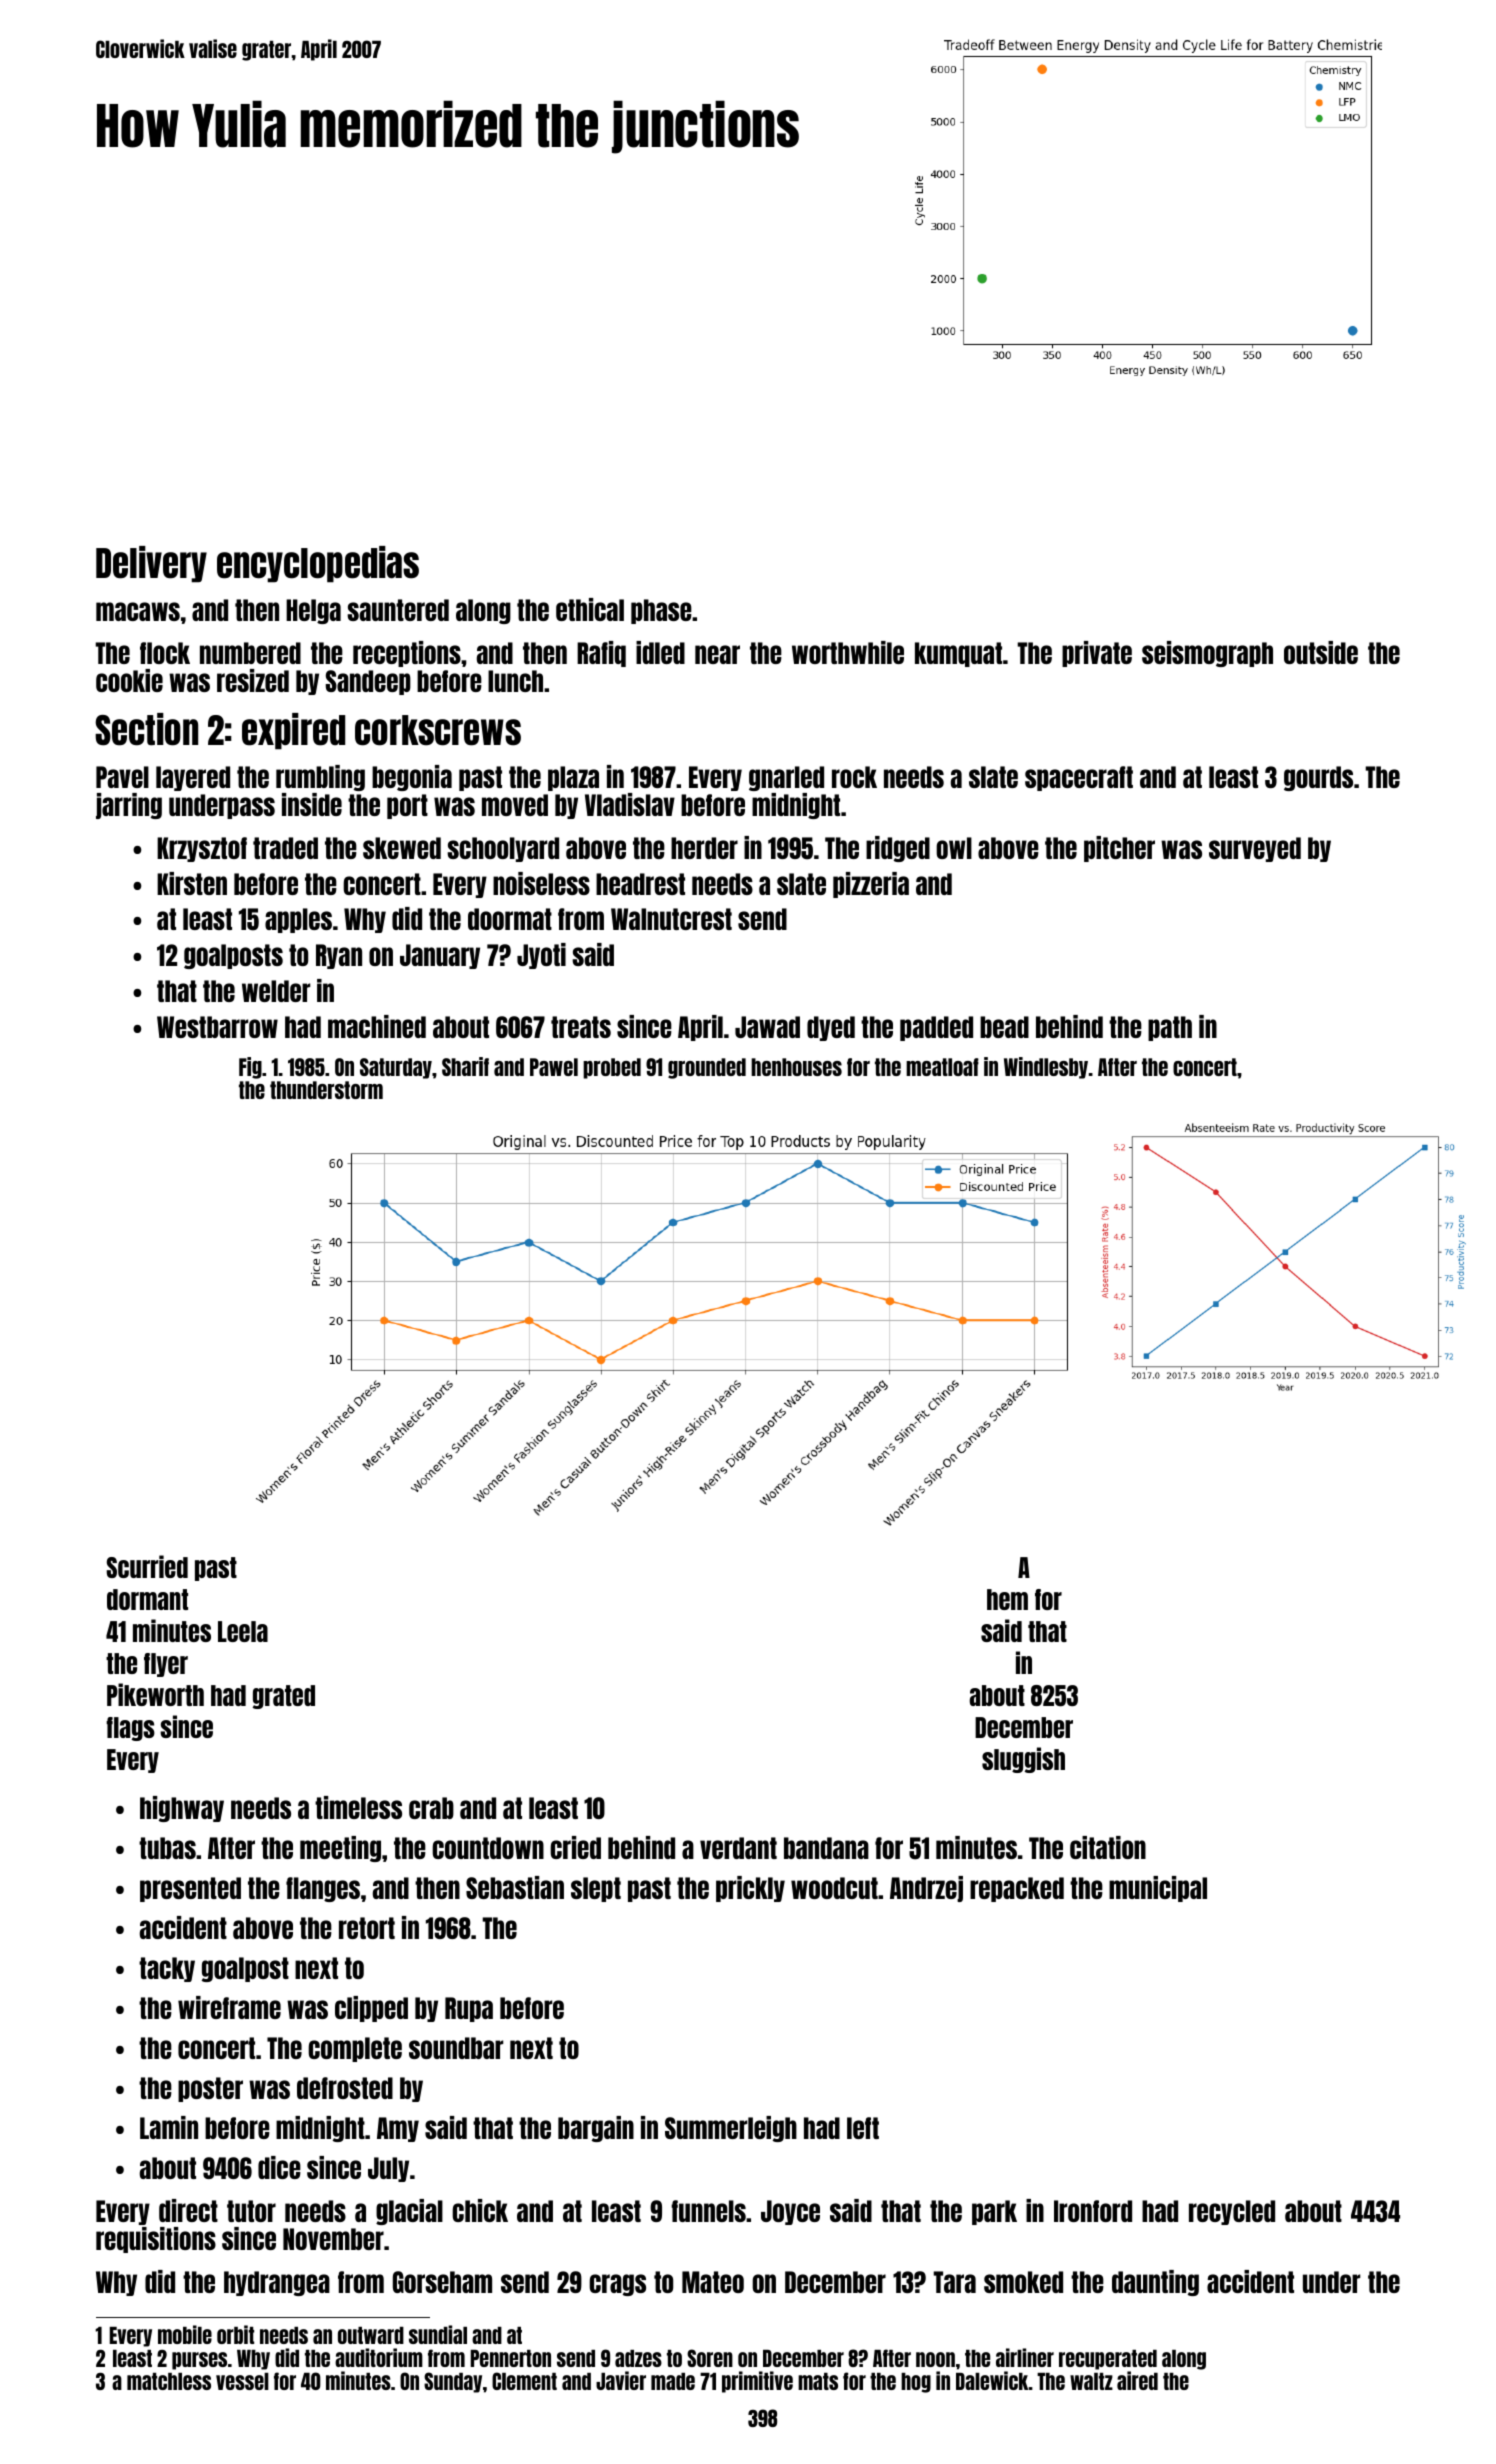 The height and width of the screenshot is (2464, 1496). I want to click on left, so click(863, 2128).
